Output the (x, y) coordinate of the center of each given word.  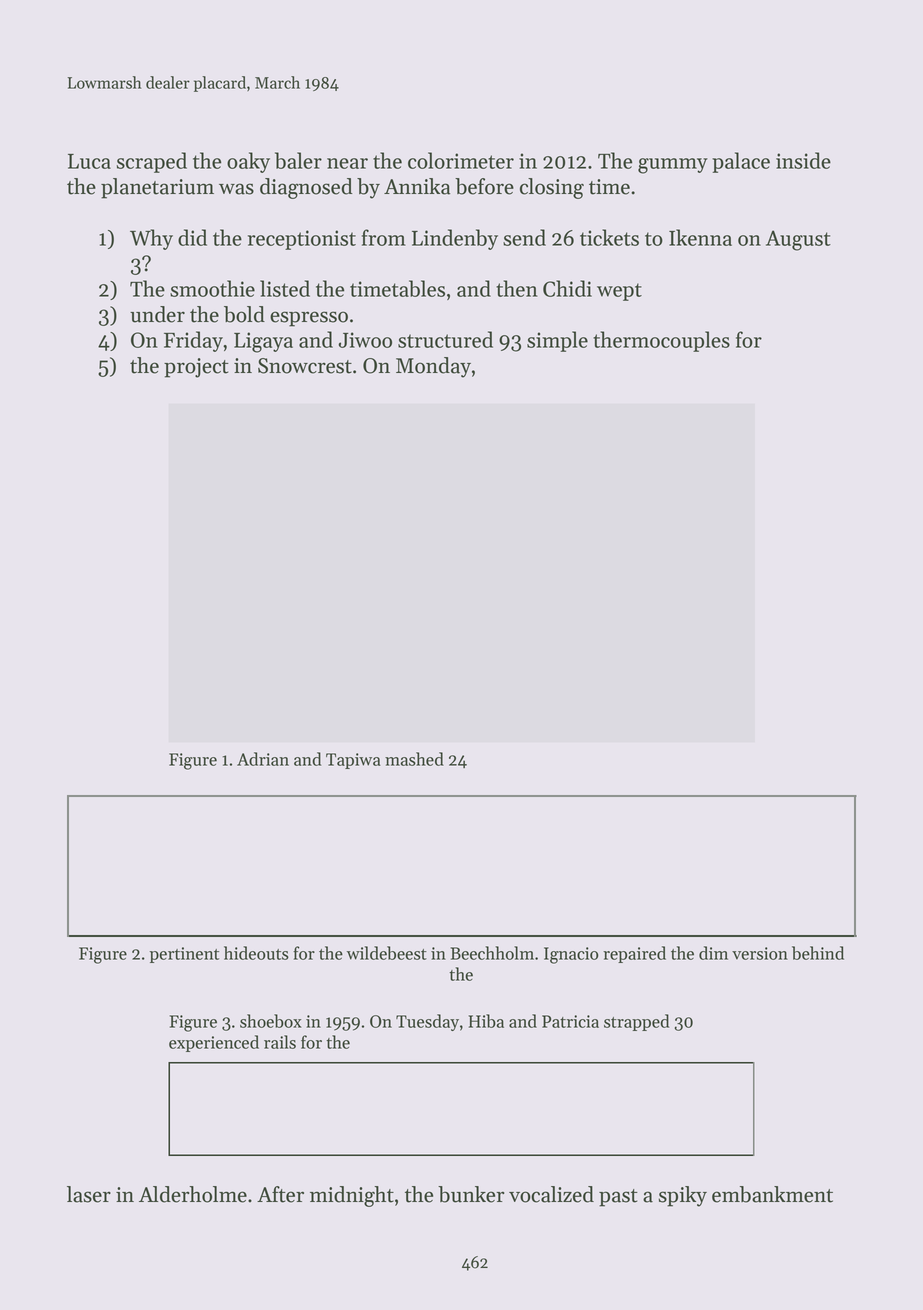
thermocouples (661, 341)
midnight (352, 1196)
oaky (248, 162)
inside (803, 160)
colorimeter (461, 160)
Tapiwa (353, 761)
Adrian (263, 759)
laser (89, 1194)
